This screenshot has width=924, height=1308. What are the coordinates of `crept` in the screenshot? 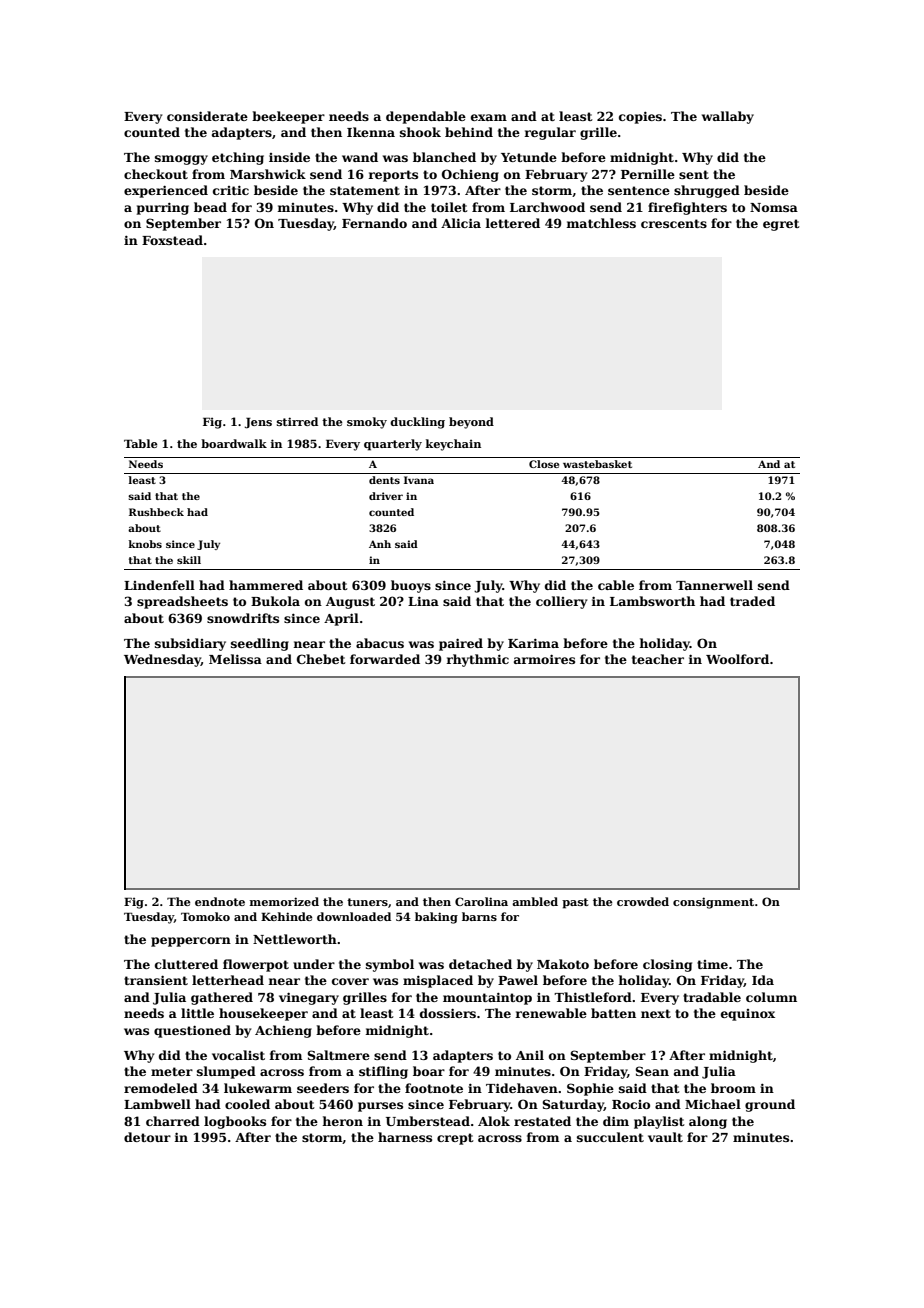 It's located at (455, 1139).
